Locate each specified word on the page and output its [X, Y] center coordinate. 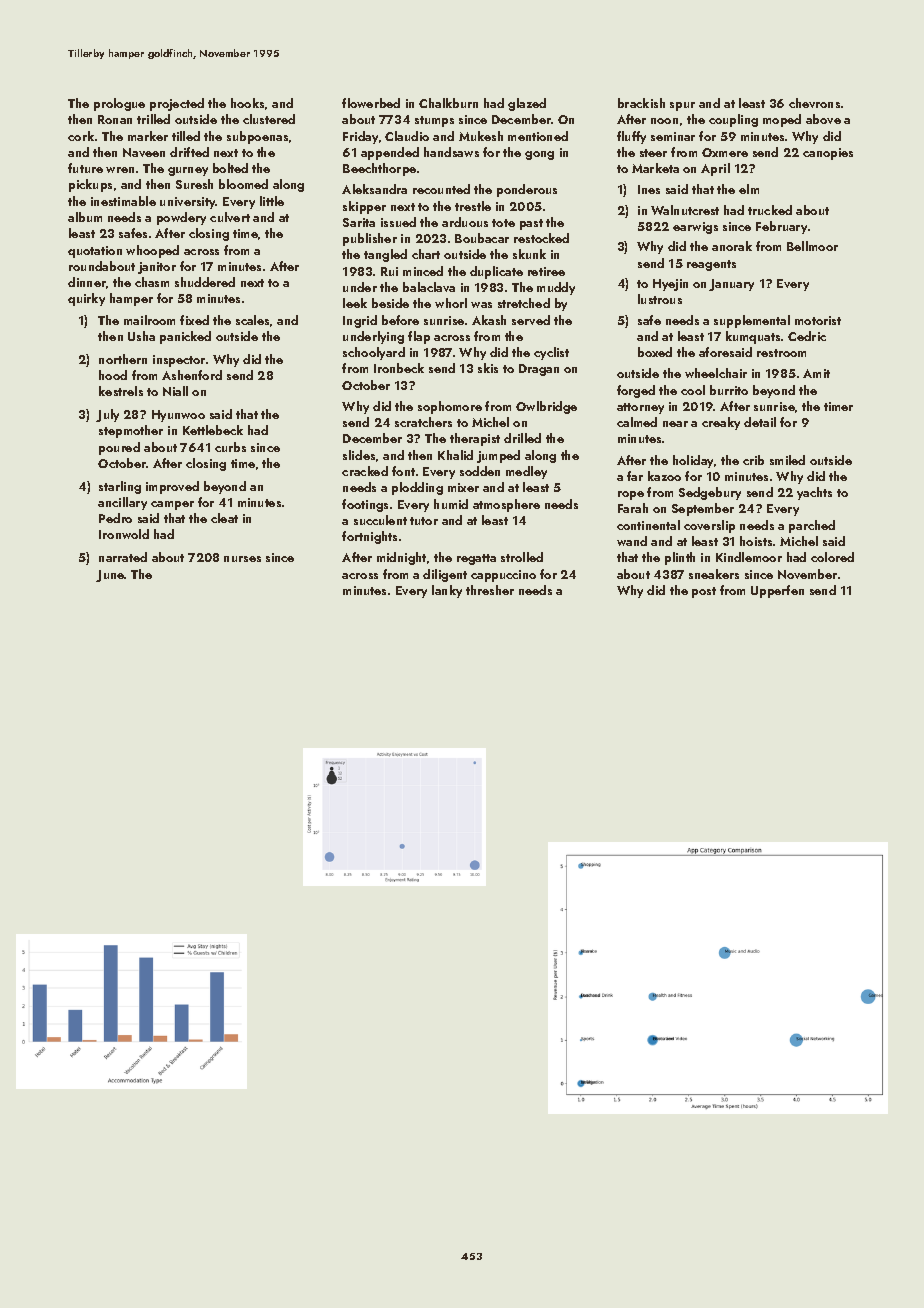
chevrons [814, 103]
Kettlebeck [213, 430]
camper [172, 505]
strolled [522, 557]
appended [390, 153]
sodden [480, 471]
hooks [247, 103]
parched [812, 526]
